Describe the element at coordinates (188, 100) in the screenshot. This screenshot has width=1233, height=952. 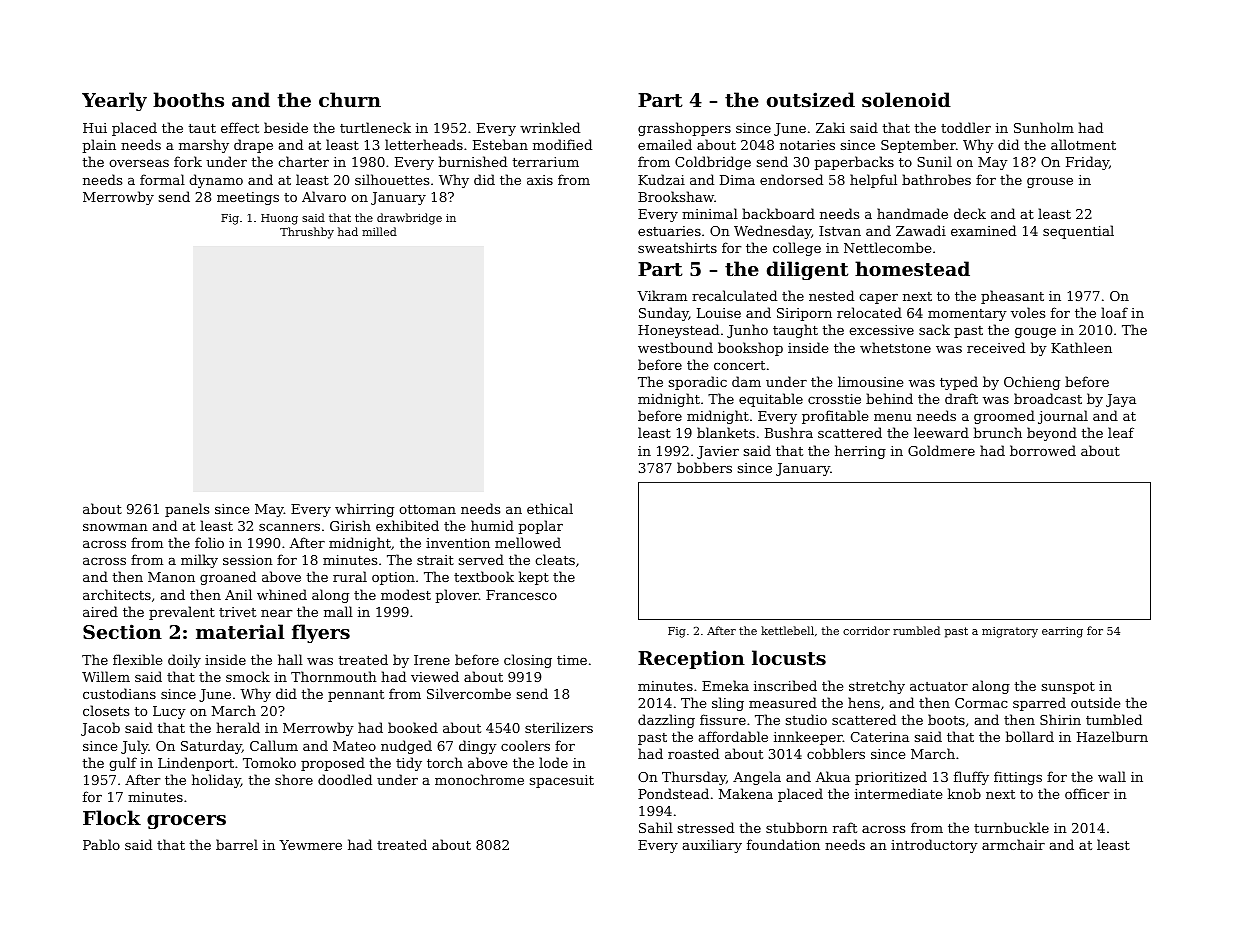
I see `booths` at that location.
